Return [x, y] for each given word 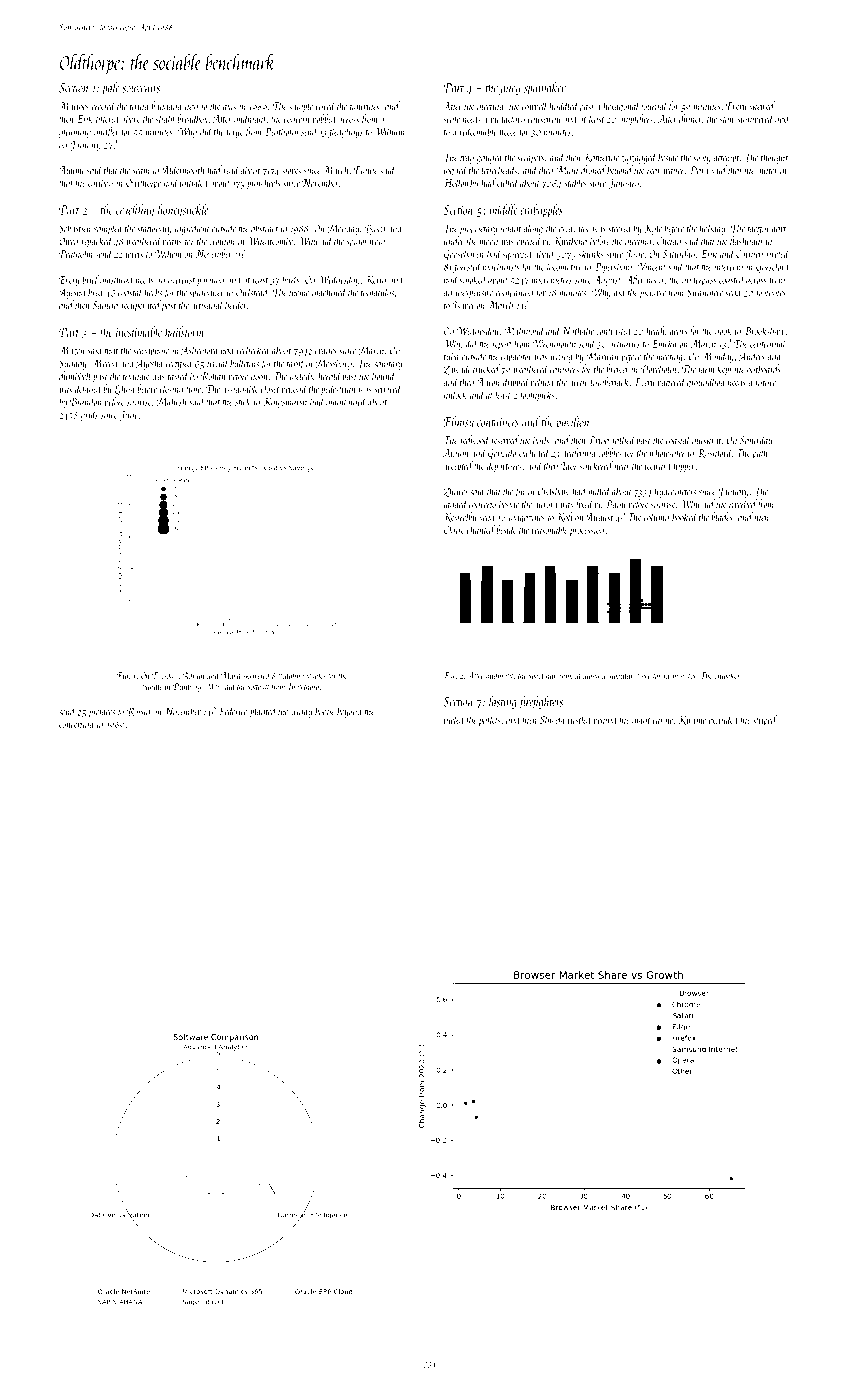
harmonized [564, 675]
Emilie [366, 170]
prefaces [102, 712]
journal [654, 107]
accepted [458, 466]
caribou [100, 182]
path [760, 453]
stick [243, 401]
